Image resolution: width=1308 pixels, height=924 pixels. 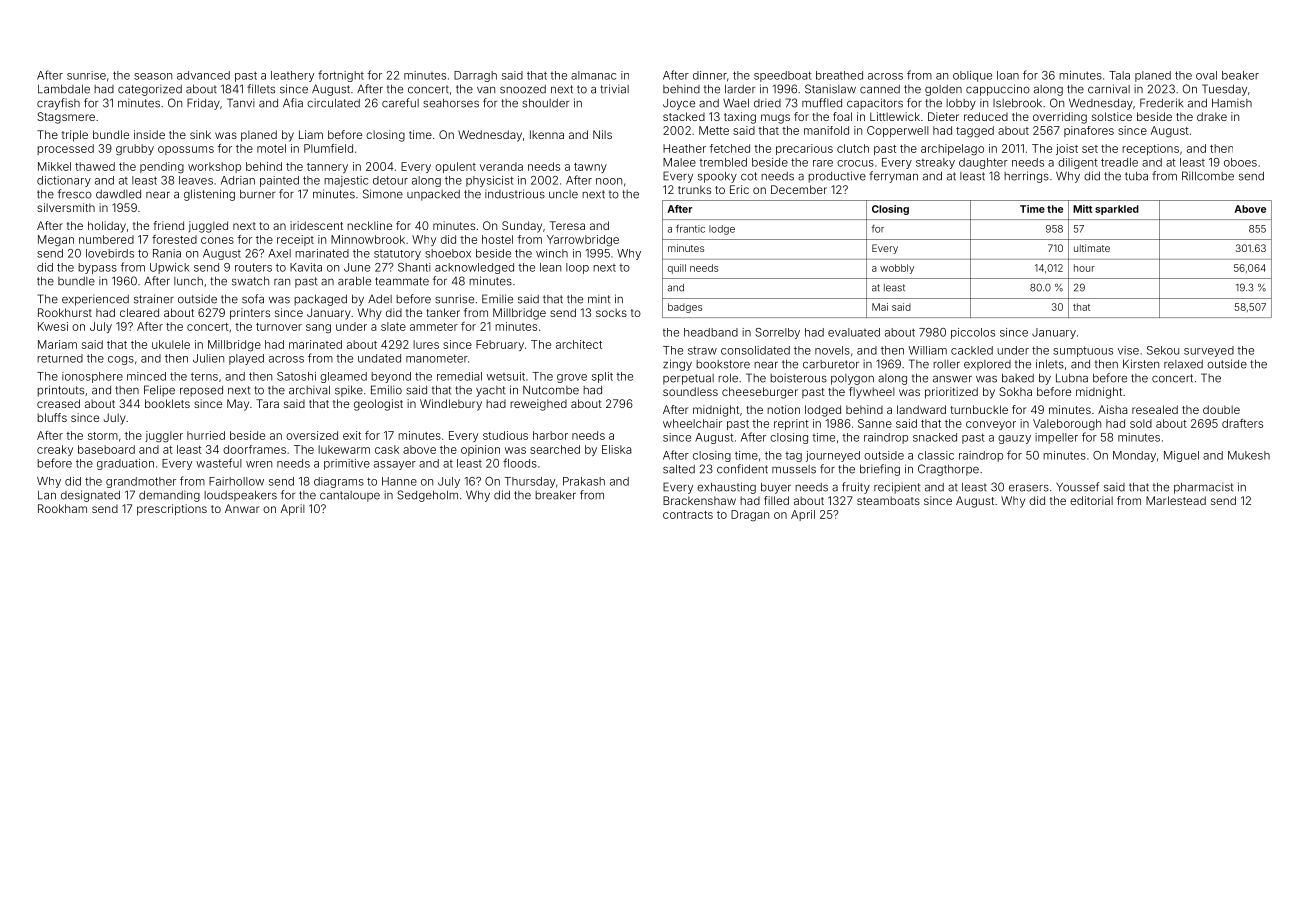 I want to click on season, so click(x=153, y=76).
